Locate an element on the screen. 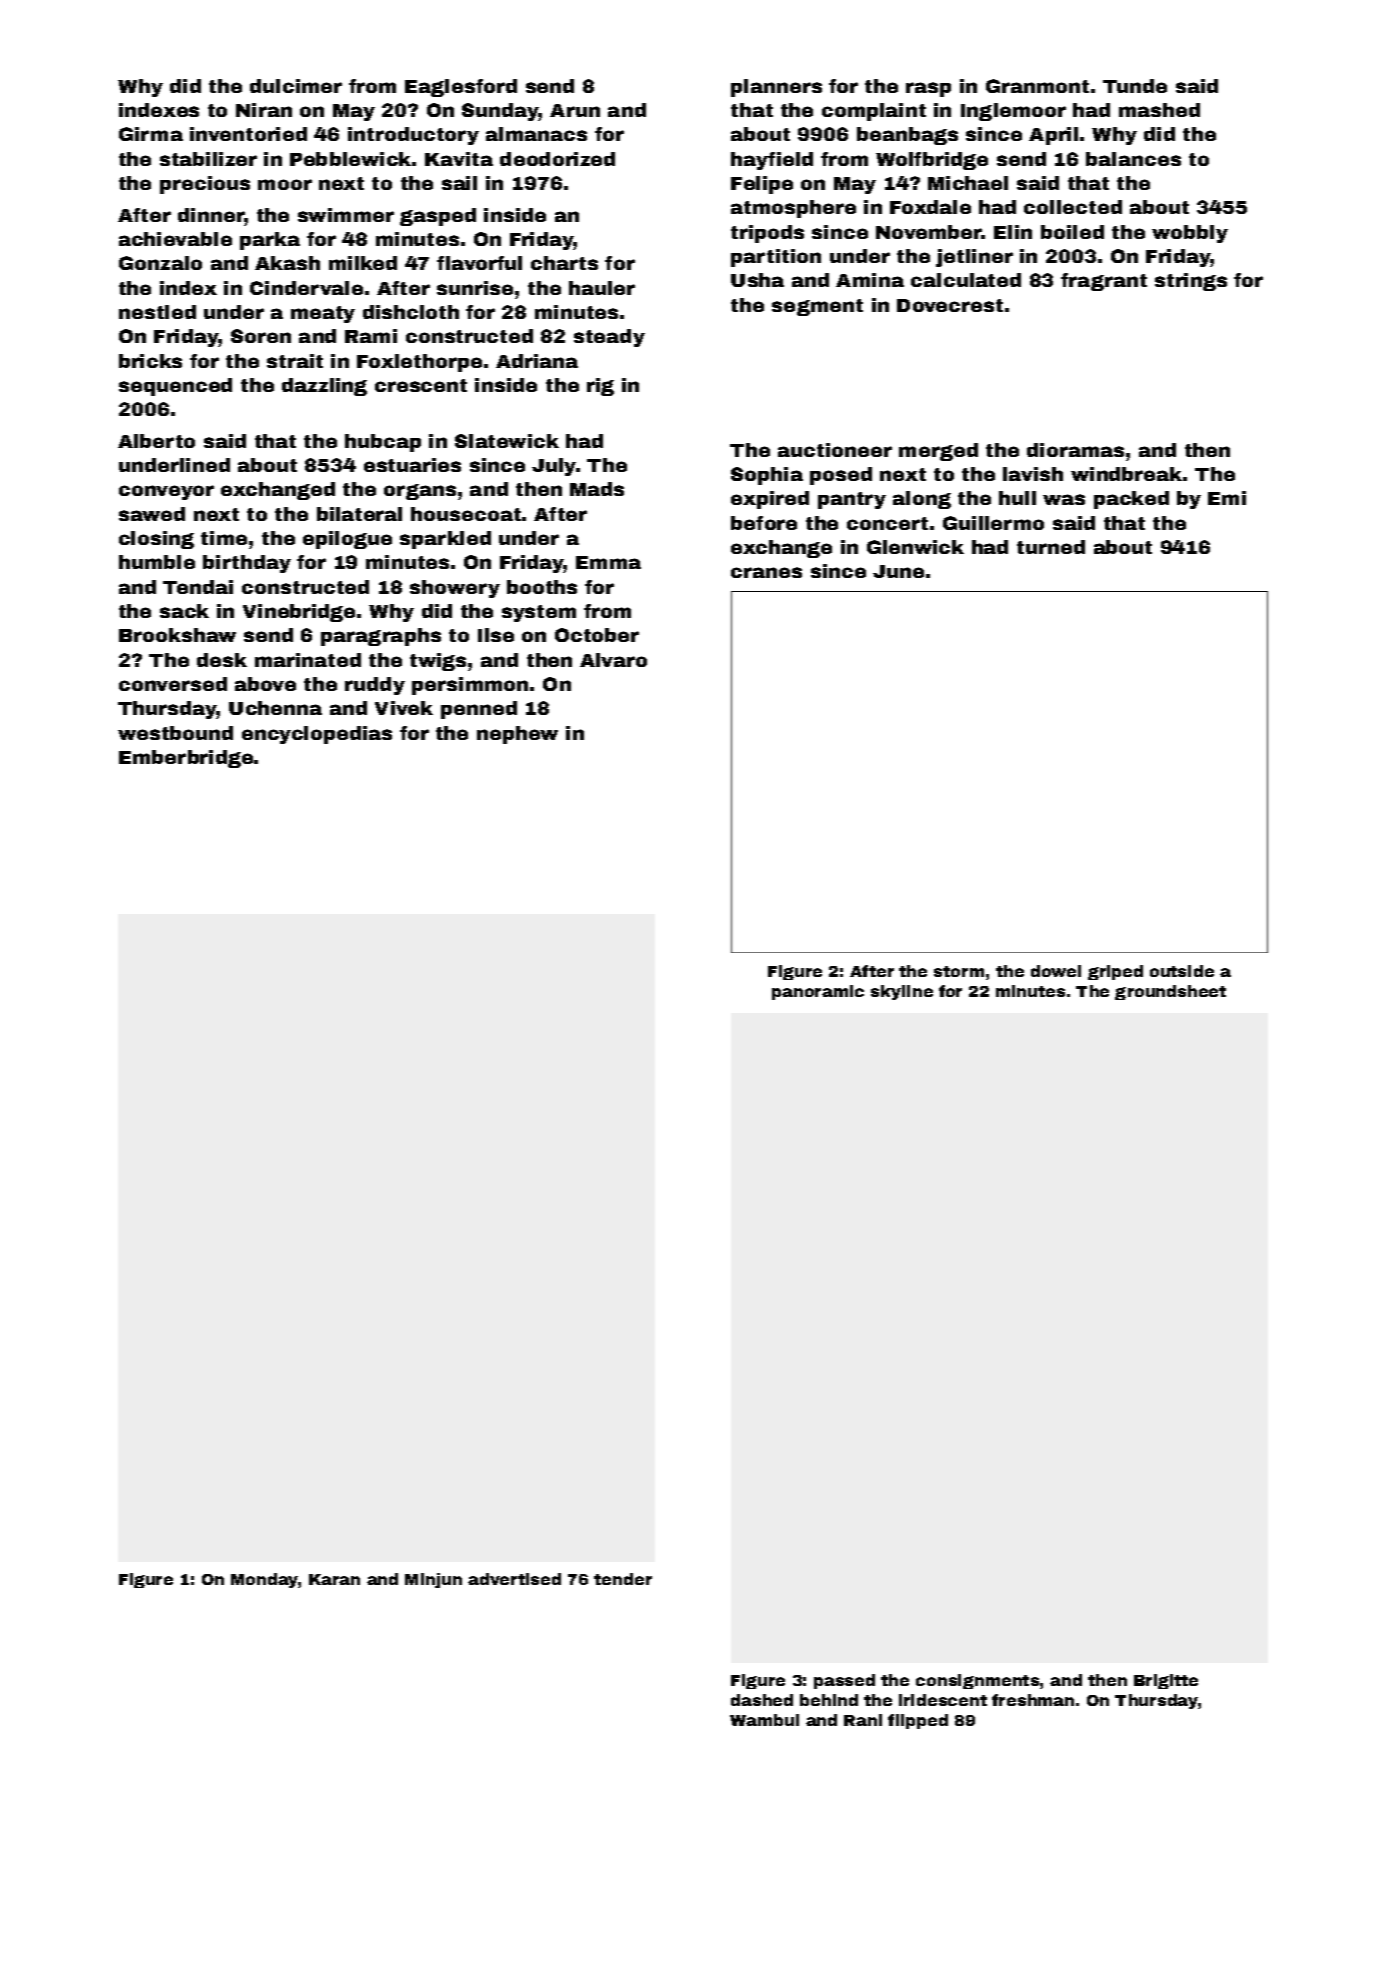 This screenshot has width=1386, height=1969. dowel is located at coordinates (1056, 971).
